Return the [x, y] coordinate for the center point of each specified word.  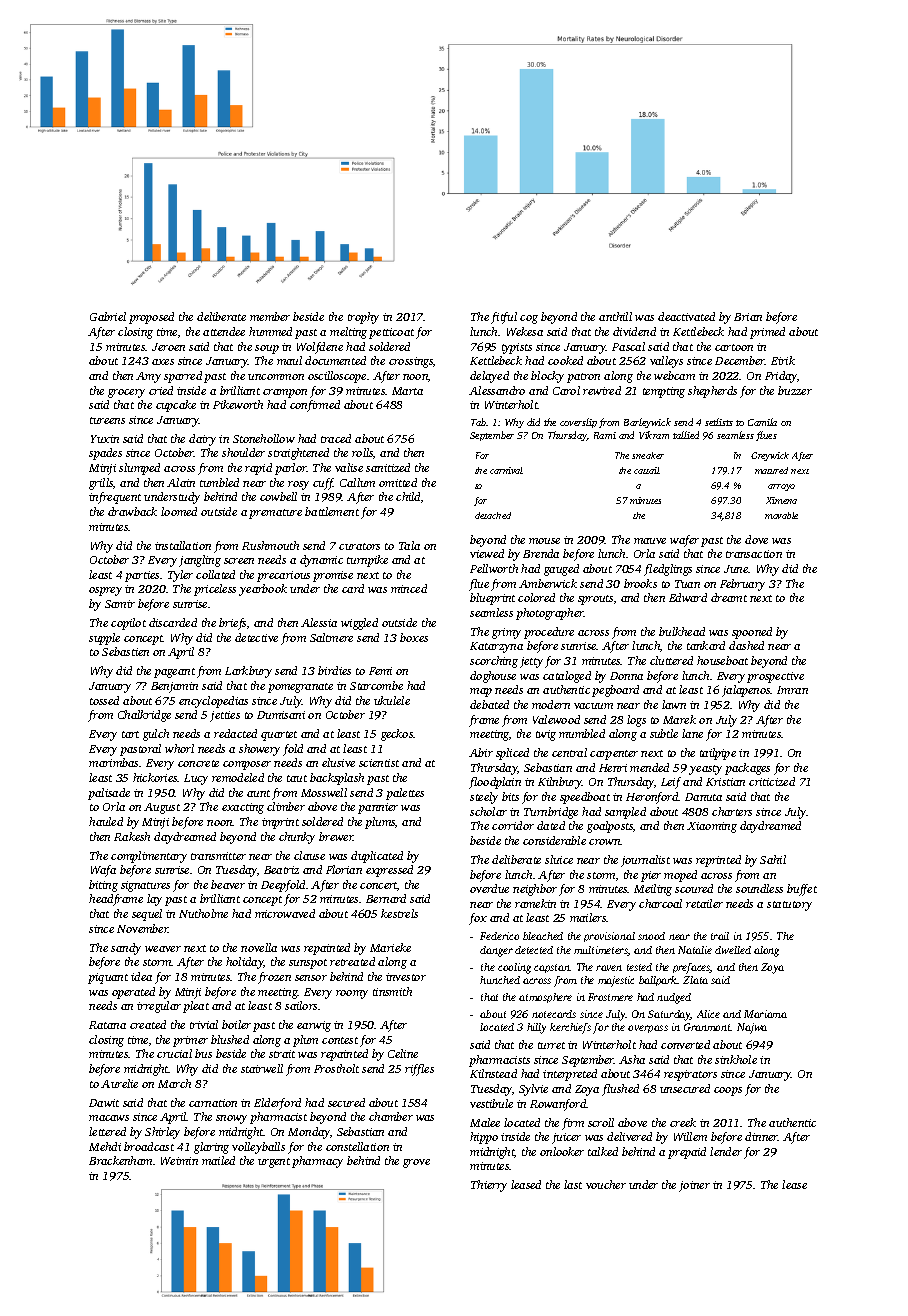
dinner [761, 1136]
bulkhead [682, 631]
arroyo [781, 487]
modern [551, 704]
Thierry [489, 1186]
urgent [274, 1163]
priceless [215, 590]
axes [163, 362]
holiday [245, 963]
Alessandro [497, 390]
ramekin [535, 903]
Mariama [765, 1014]
